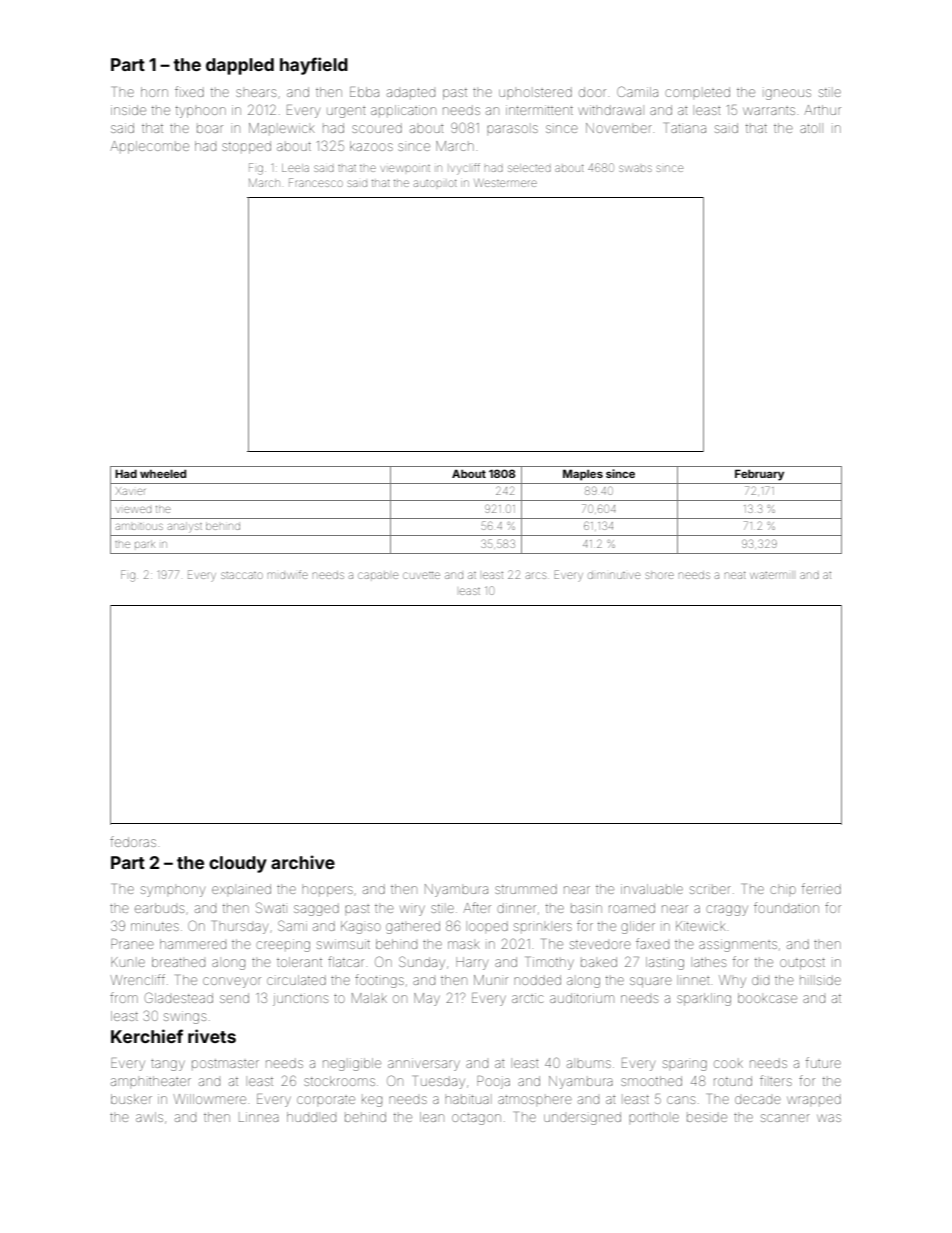  Describe the element at coordinates (133, 841) in the document. I see `fedoras` at that location.
